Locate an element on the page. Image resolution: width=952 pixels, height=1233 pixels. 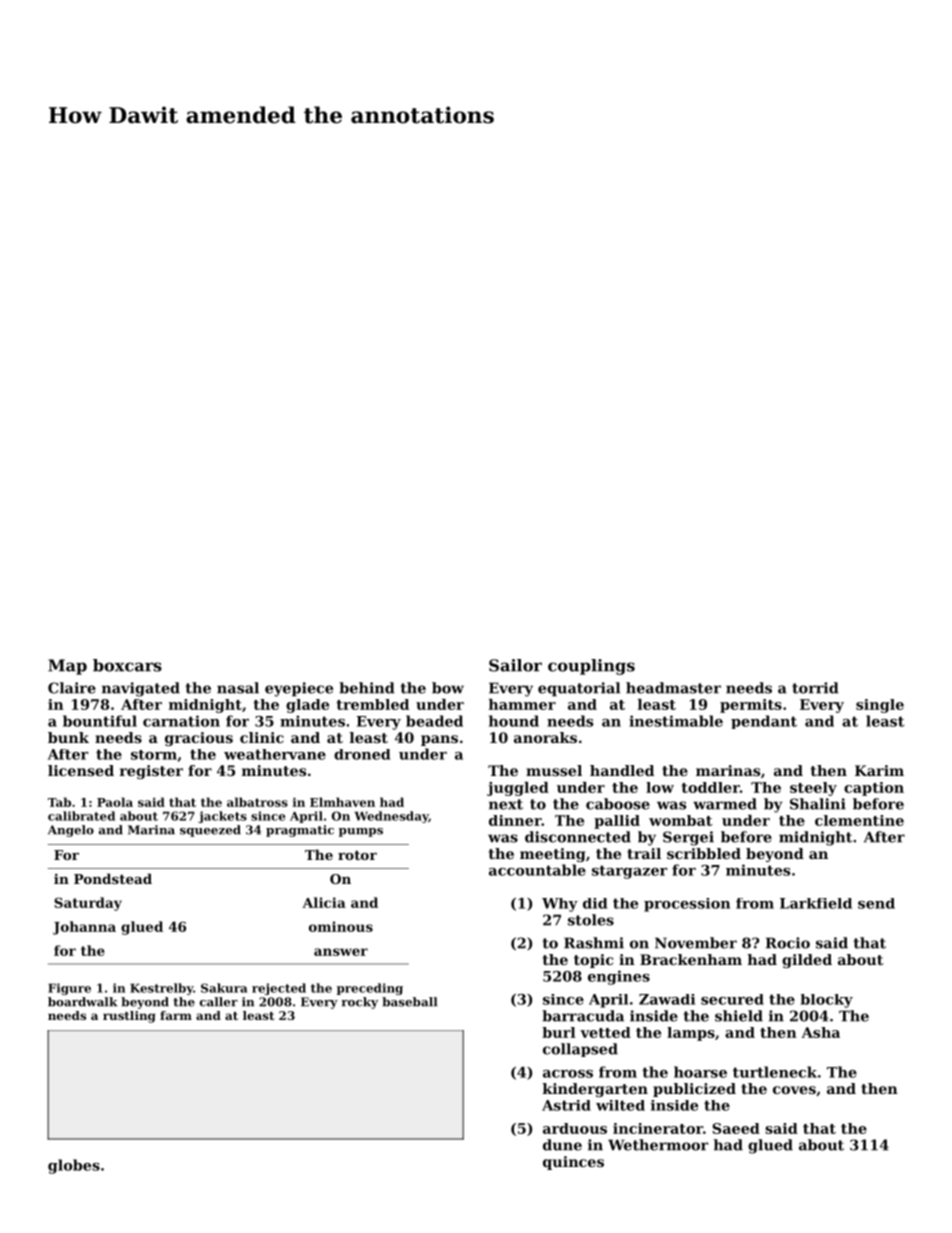
globes is located at coordinates (74, 1166).
